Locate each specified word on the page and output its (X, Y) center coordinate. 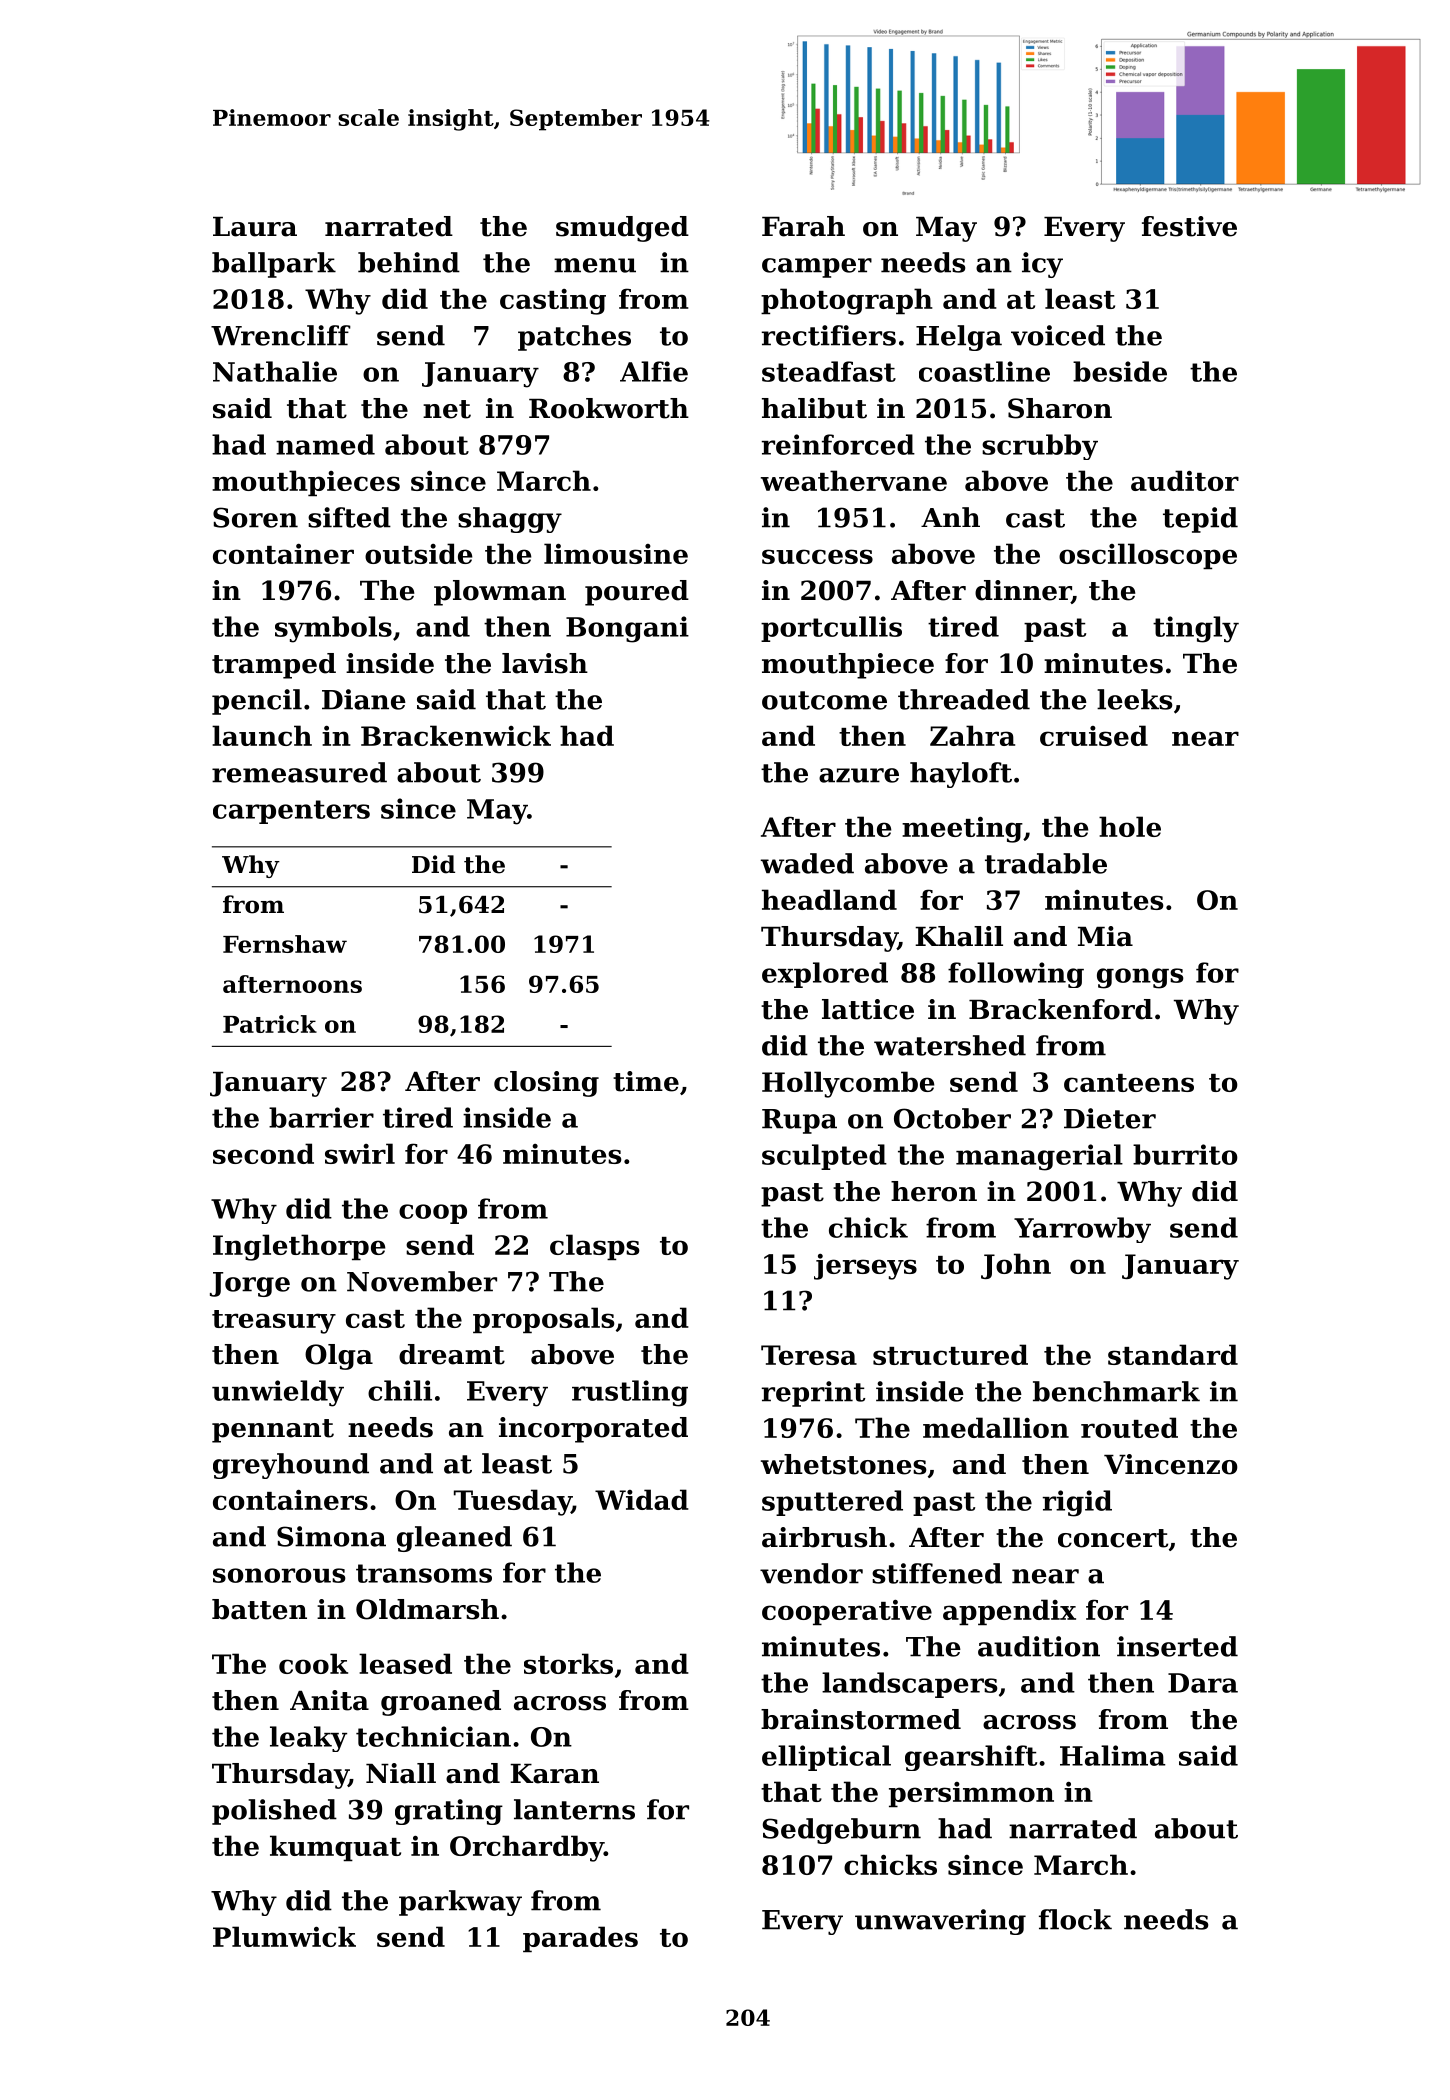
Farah (803, 226)
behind (409, 262)
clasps (595, 1247)
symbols (333, 629)
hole (1130, 826)
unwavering (940, 1922)
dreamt (452, 1354)
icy (1042, 265)
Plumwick (284, 1936)
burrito (1185, 1154)
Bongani (627, 629)
